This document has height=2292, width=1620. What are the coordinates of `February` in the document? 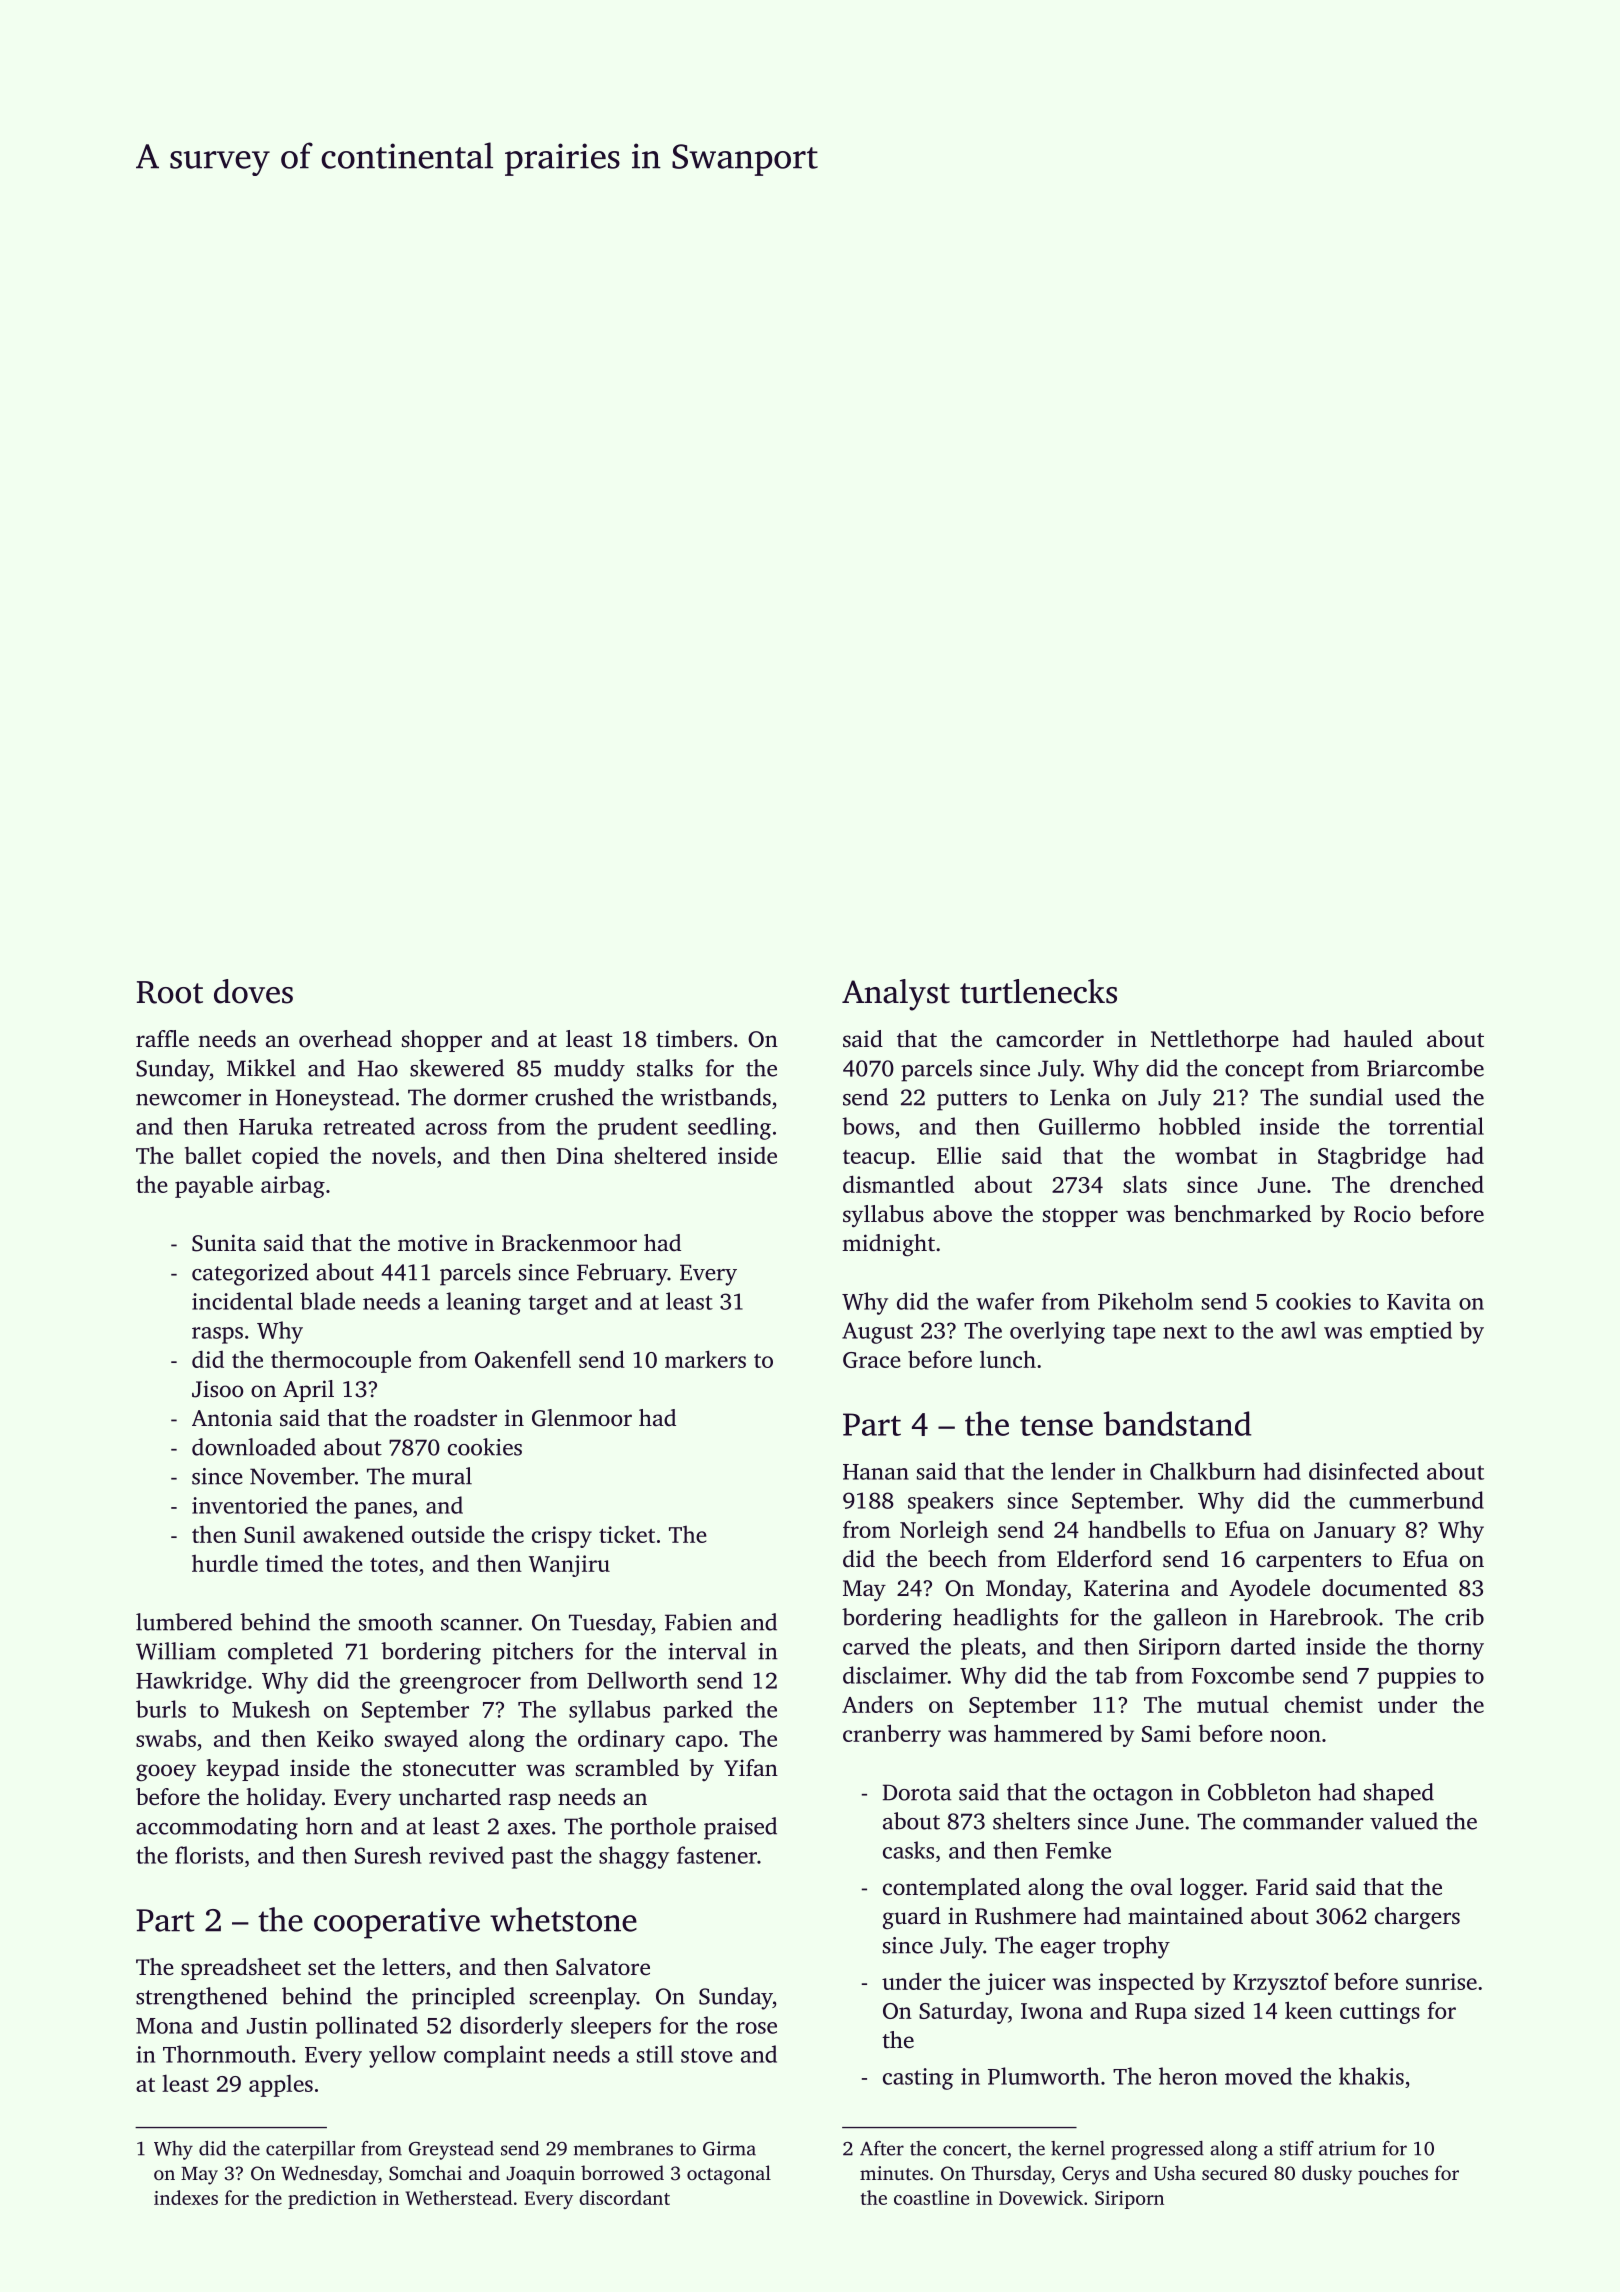 It's located at (622, 1274).
